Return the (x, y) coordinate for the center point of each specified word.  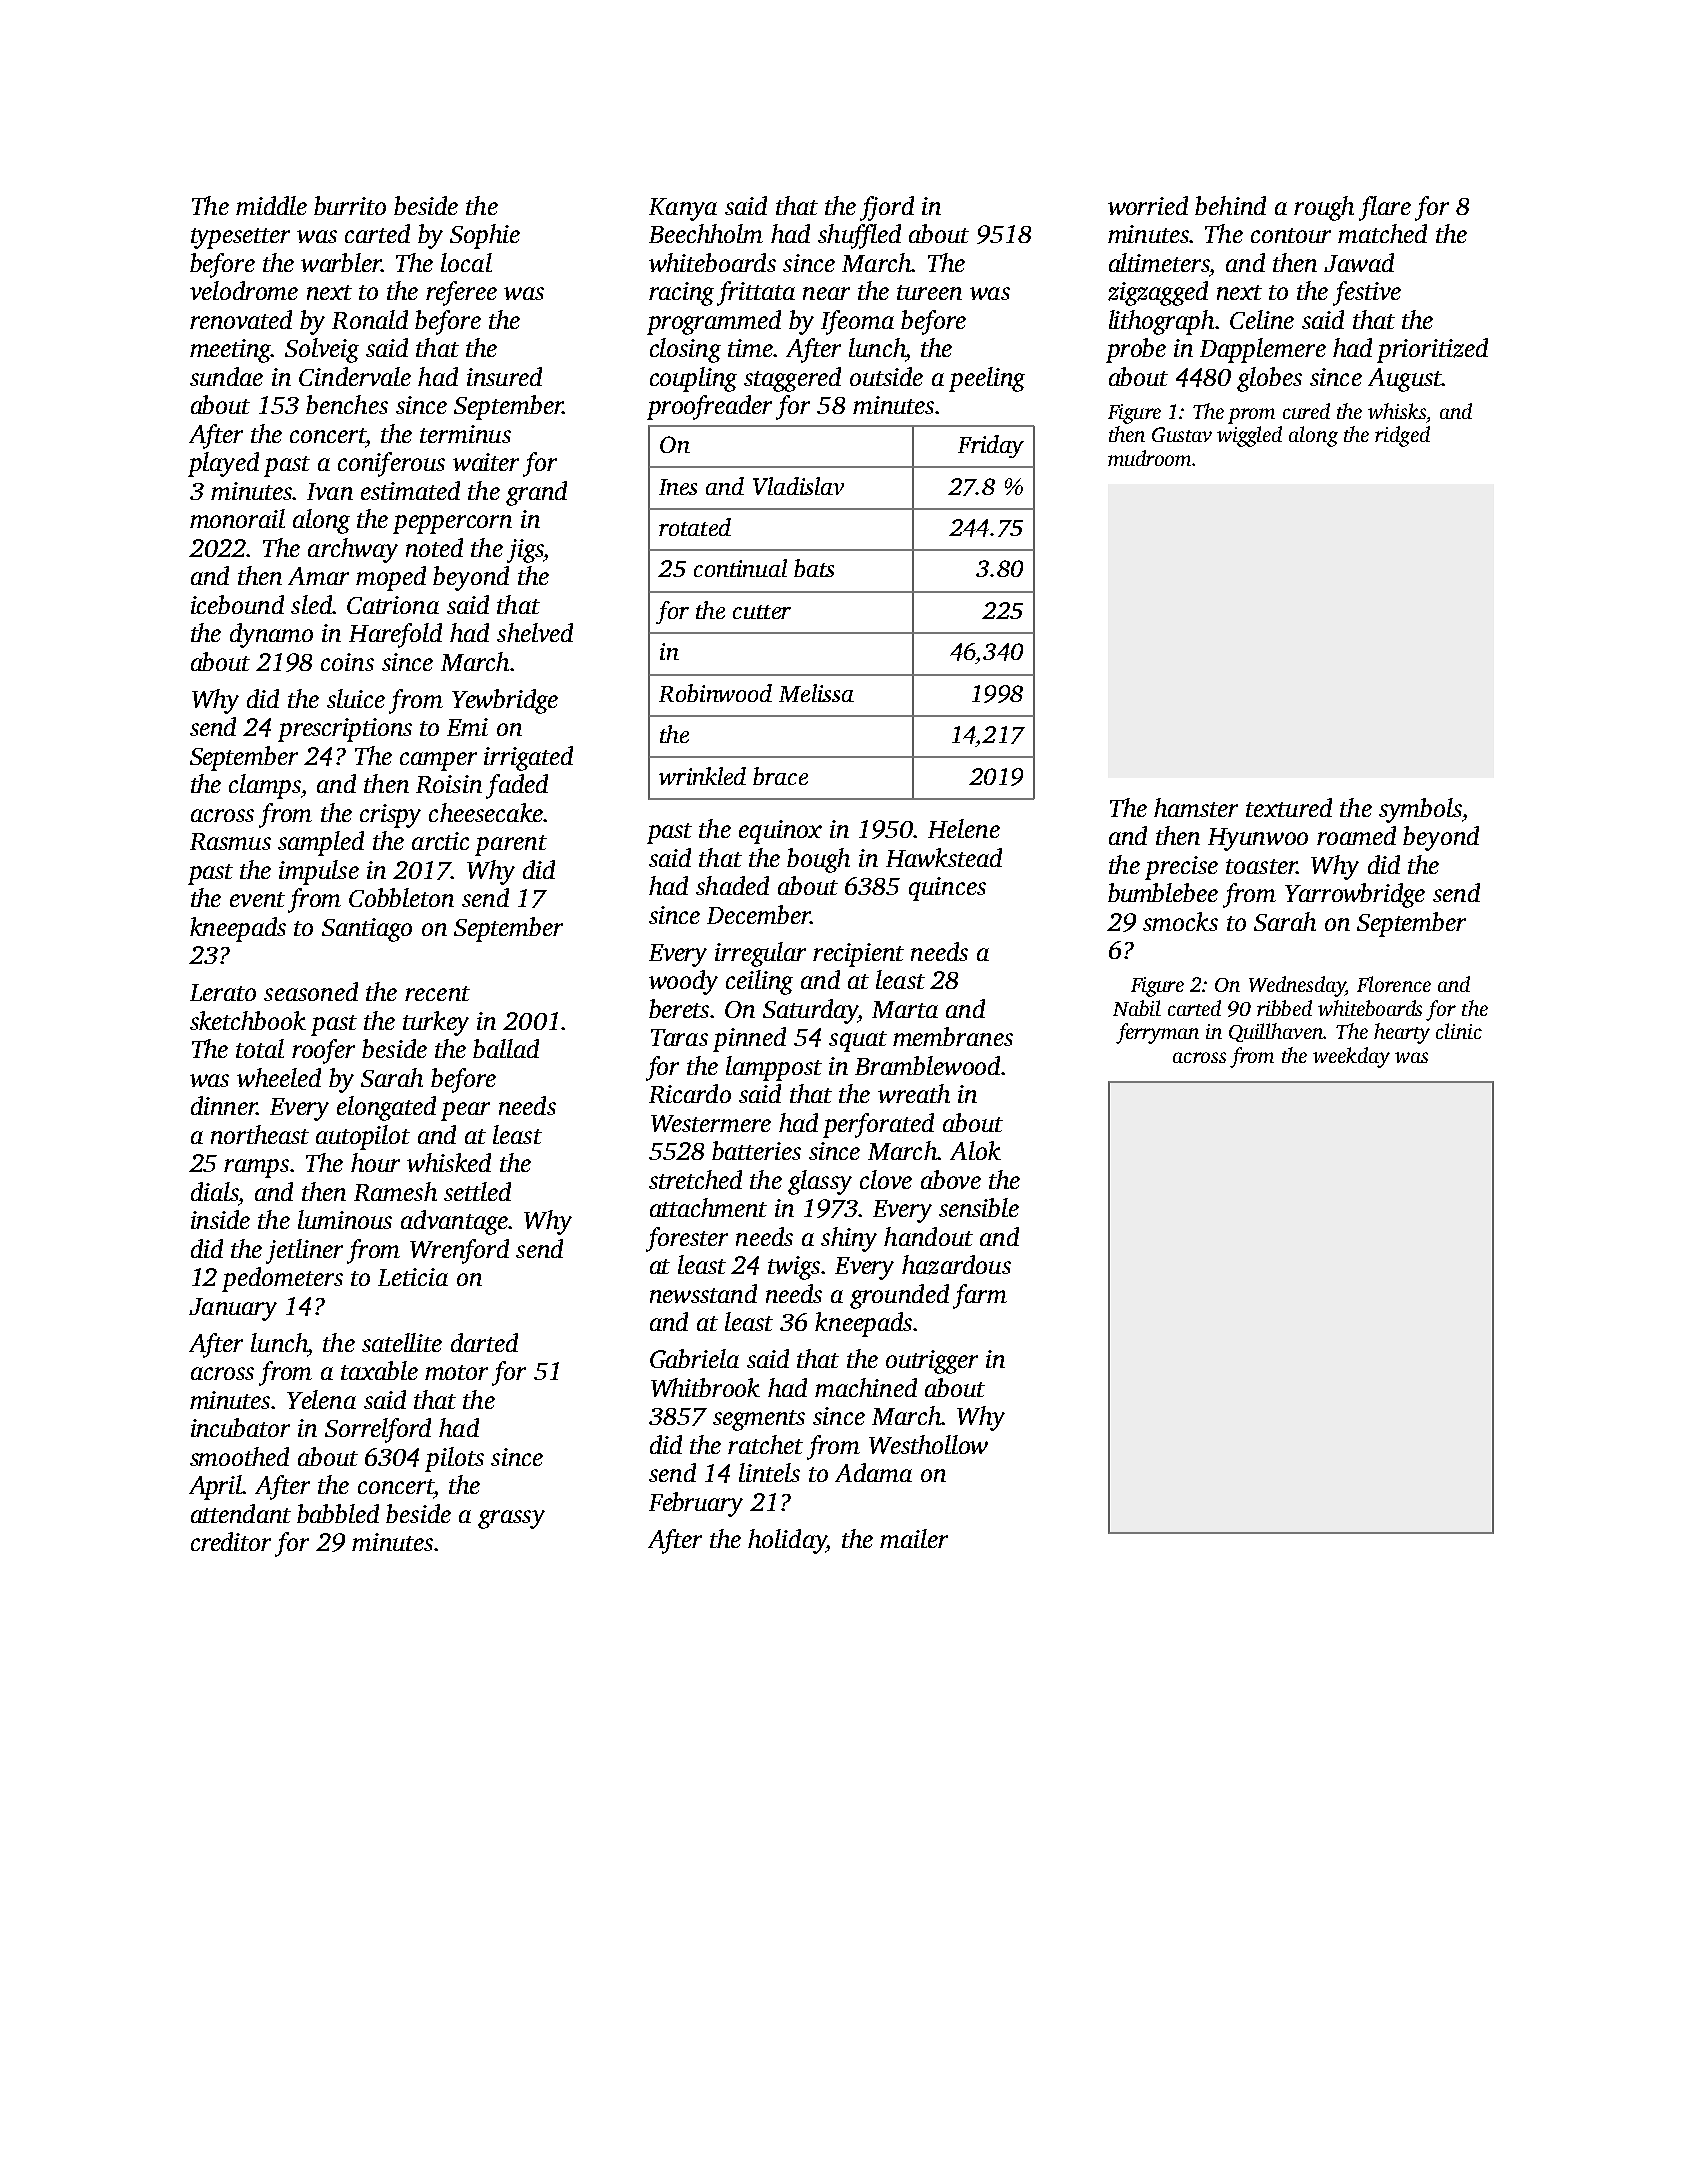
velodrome (244, 290)
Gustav (1182, 434)
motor (456, 1372)
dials (214, 1191)
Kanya (683, 209)
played (223, 464)
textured (1289, 807)
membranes (953, 1036)
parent (511, 845)
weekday (1351, 1057)
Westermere (711, 1123)
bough (818, 860)
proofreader (709, 407)
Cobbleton (401, 897)
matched (1382, 233)
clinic (1459, 1031)
